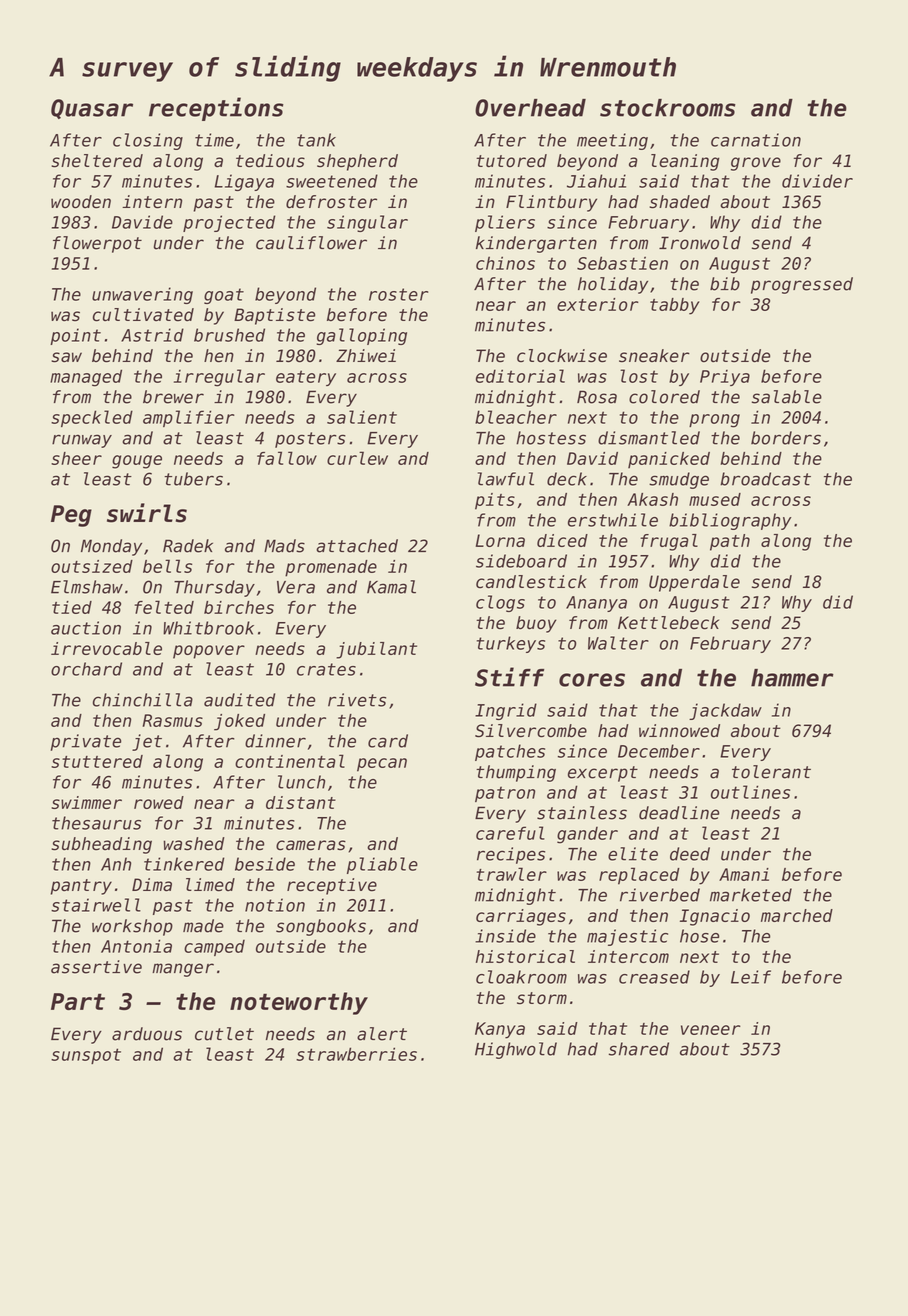 This image has width=908, height=1316. What do you see at coordinates (81, 202) in the image?
I see `wooden` at bounding box center [81, 202].
